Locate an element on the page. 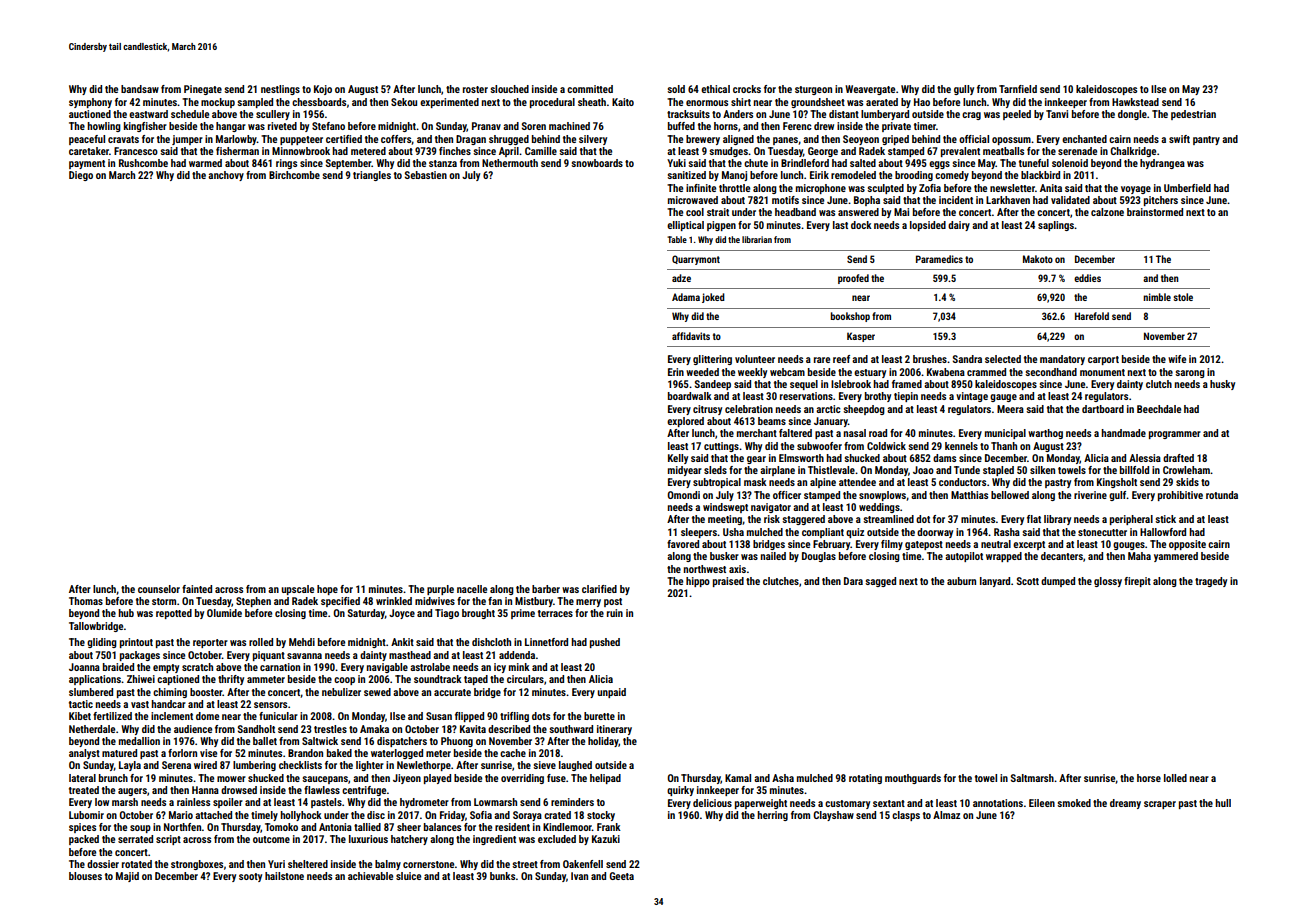 Image resolution: width=1308 pixels, height=924 pixels. Sandeep is located at coordinates (713, 385).
